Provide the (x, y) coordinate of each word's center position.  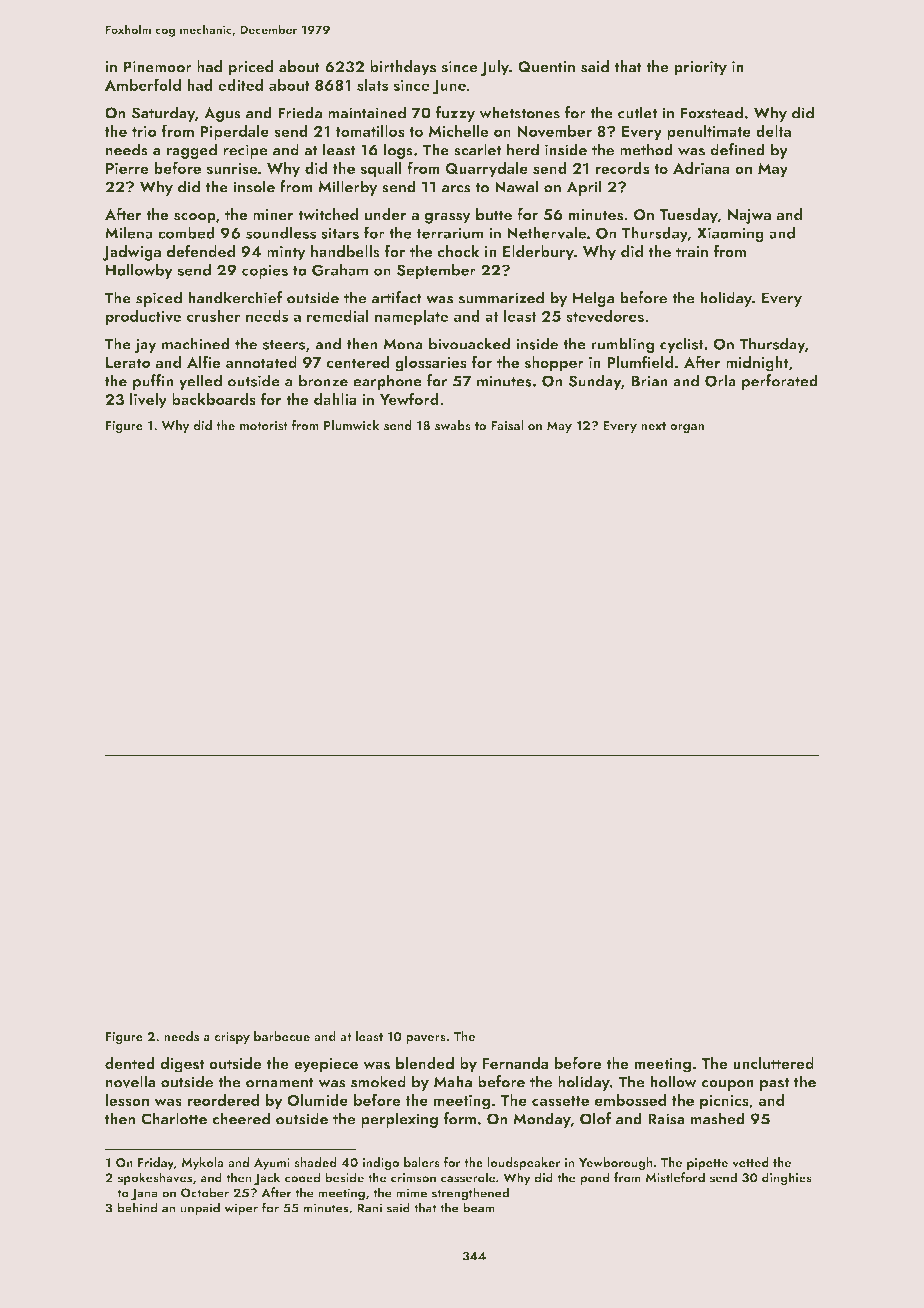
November (554, 131)
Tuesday (688, 216)
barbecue (282, 1036)
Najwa (749, 216)
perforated (780, 382)
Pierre (127, 168)
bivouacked (469, 343)
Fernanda (515, 1063)
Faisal (507, 425)
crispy (232, 1038)
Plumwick (352, 425)
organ (687, 428)
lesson (127, 1100)
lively (148, 401)
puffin (153, 382)
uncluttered (773, 1063)
